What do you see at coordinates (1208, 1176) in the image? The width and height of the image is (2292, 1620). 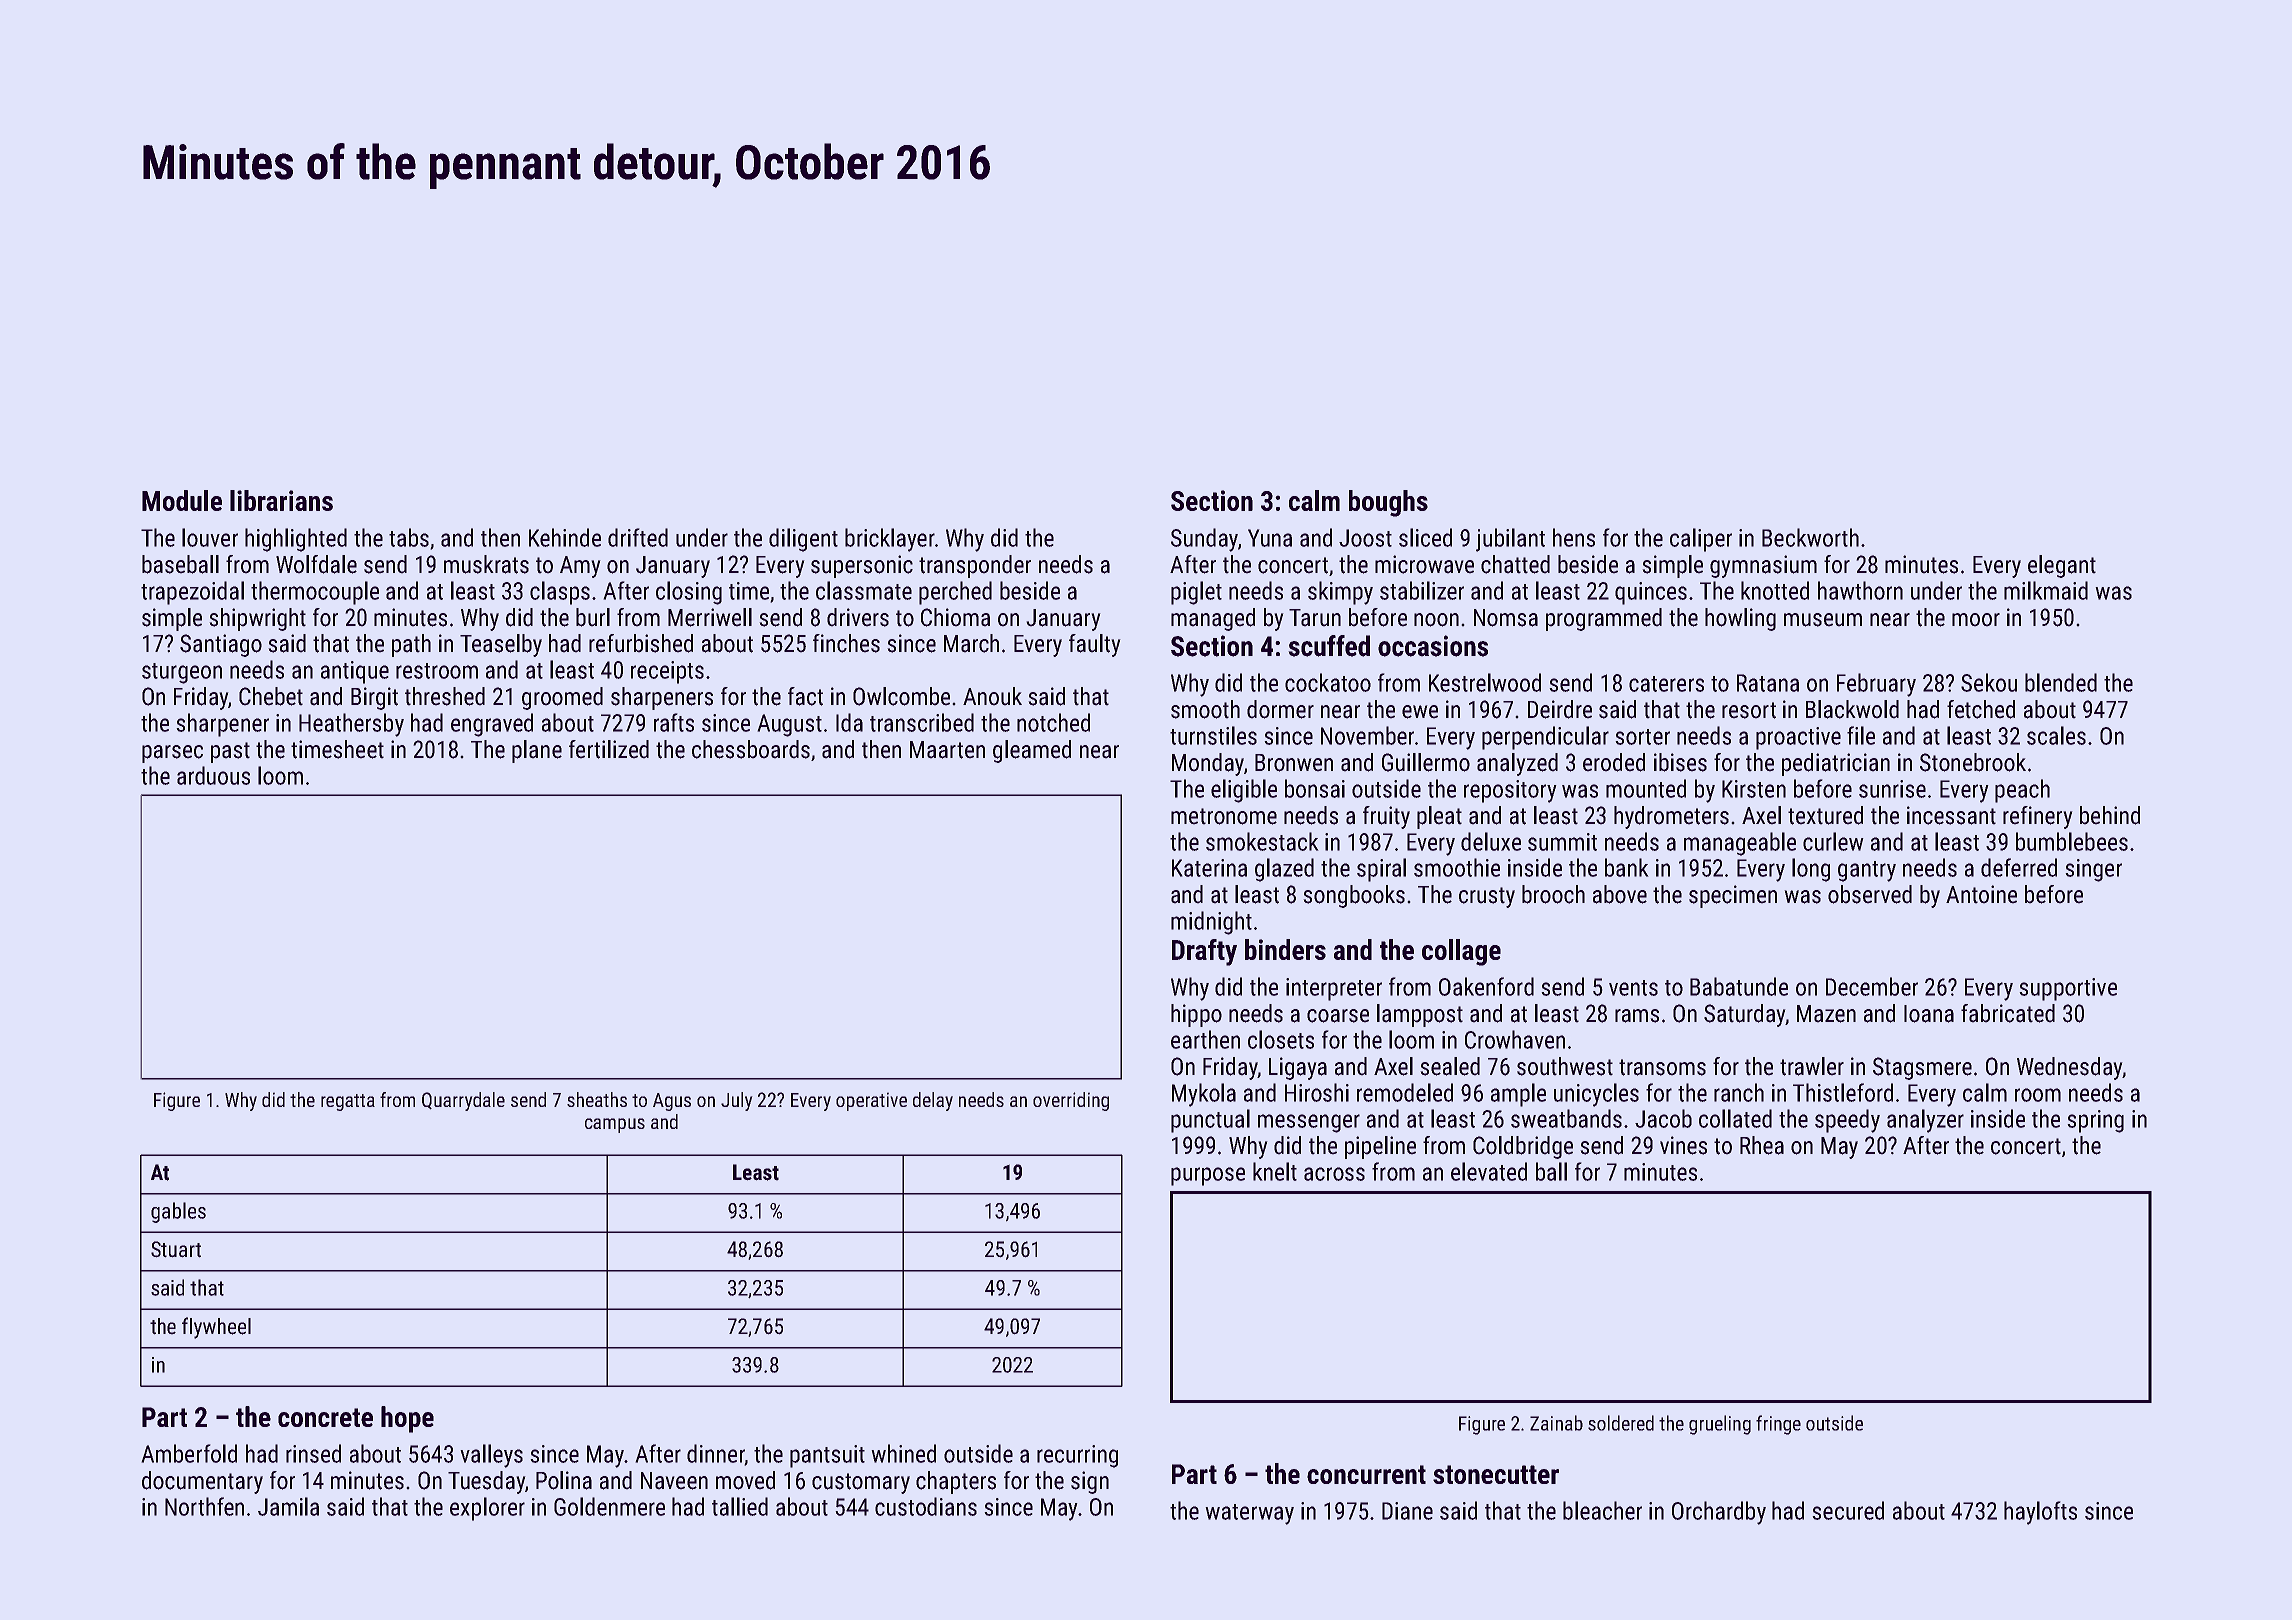 I see `purpose` at bounding box center [1208, 1176].
